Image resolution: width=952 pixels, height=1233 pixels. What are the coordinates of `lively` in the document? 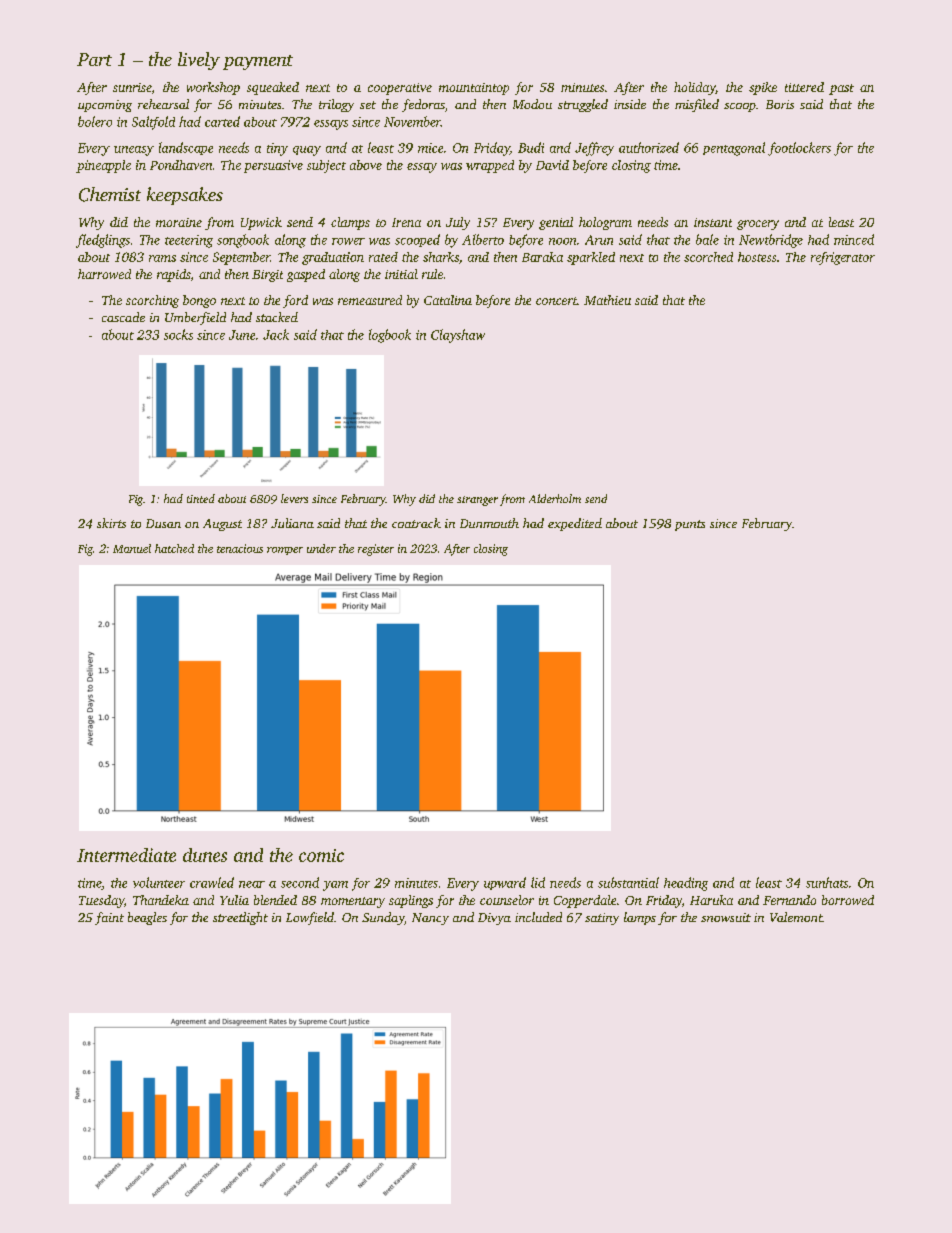 It's located at (199, 61).
